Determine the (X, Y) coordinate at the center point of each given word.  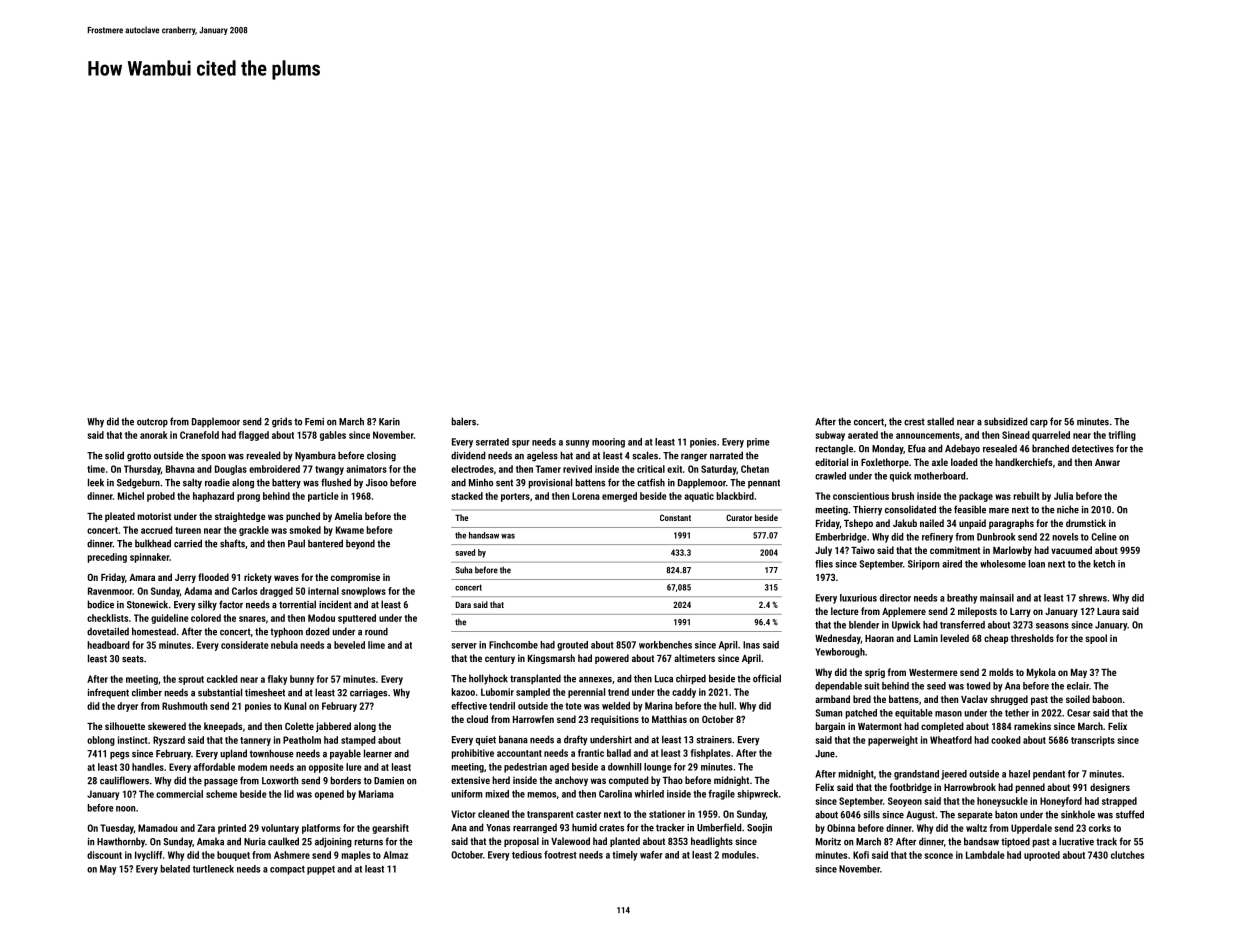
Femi (314, 422)
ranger (694, 458)
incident (335, 604)
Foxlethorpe (885, 463)
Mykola (1041, 673)
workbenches (665, 645)
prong (248, 498)
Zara (206, 828)
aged (559, 768)
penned (1030, 788)
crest (914, 422)
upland (233, 754)
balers (464, 421)
